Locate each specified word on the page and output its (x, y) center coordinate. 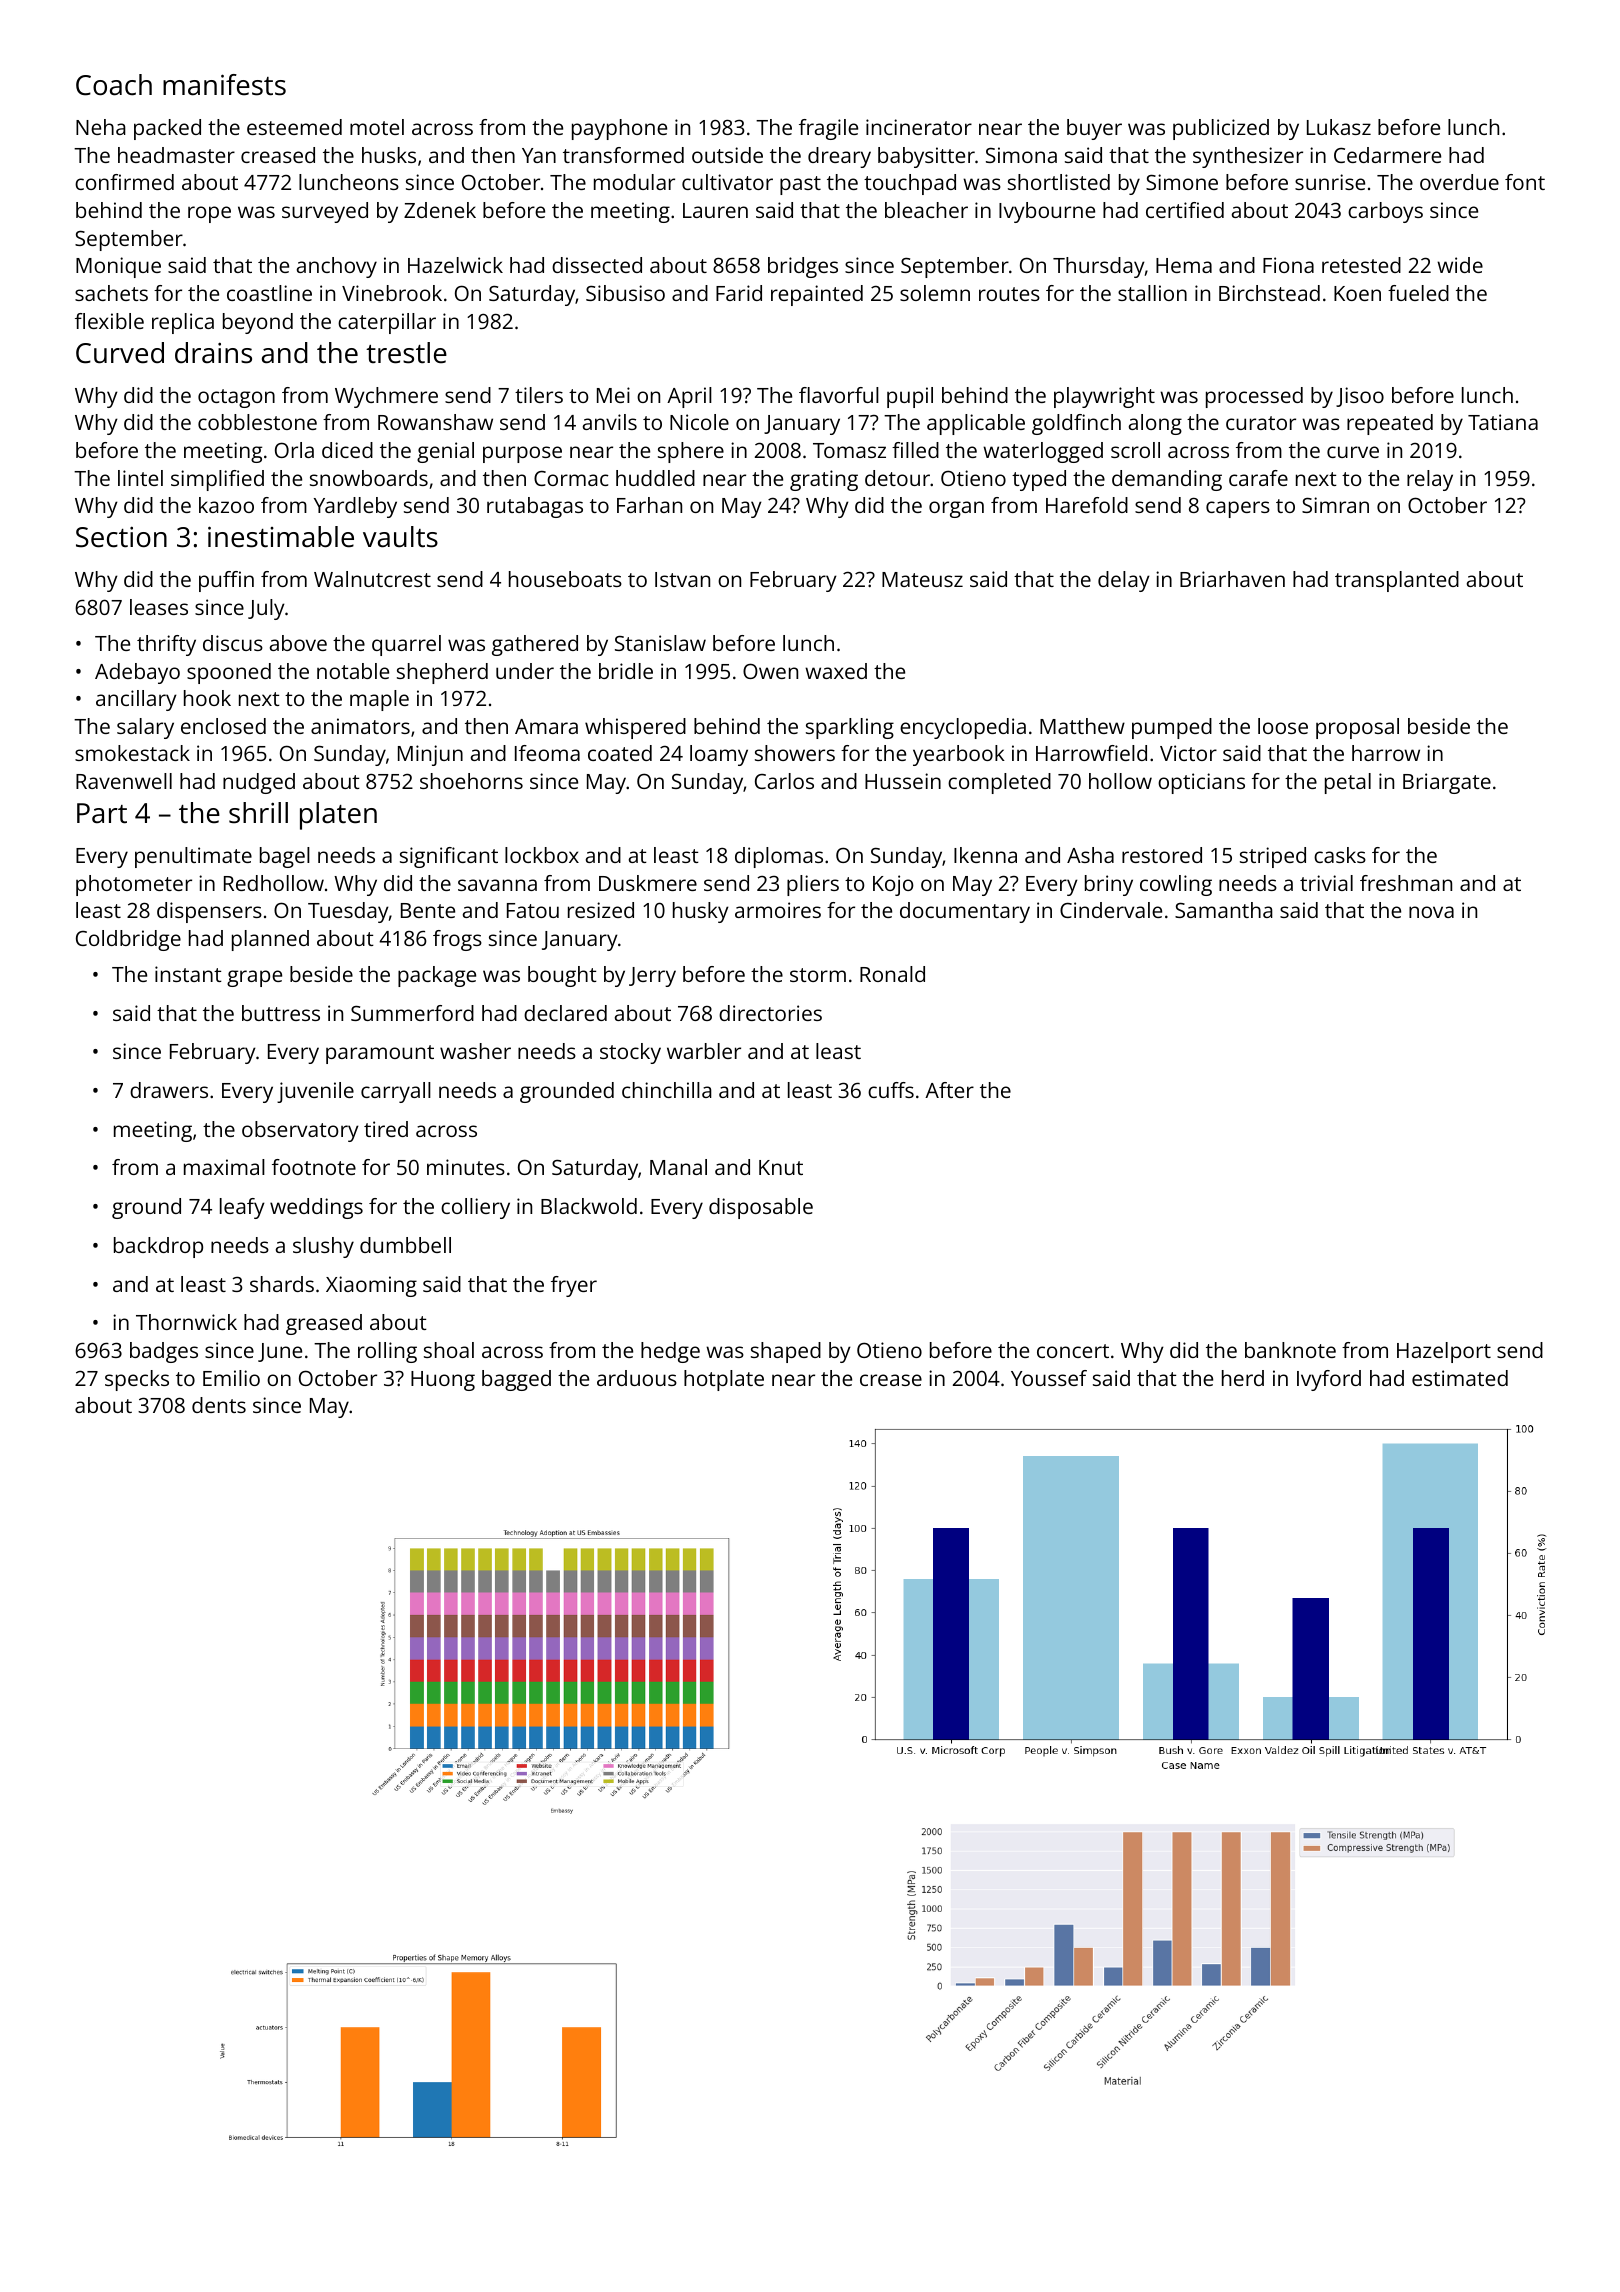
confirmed (124, 182)
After (949, 1090)
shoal (449, 1350)
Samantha (1224, 910)
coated (620, 753)
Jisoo (1360, 397)
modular (634, 182)
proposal (1357, 728)
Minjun (430, 755)
